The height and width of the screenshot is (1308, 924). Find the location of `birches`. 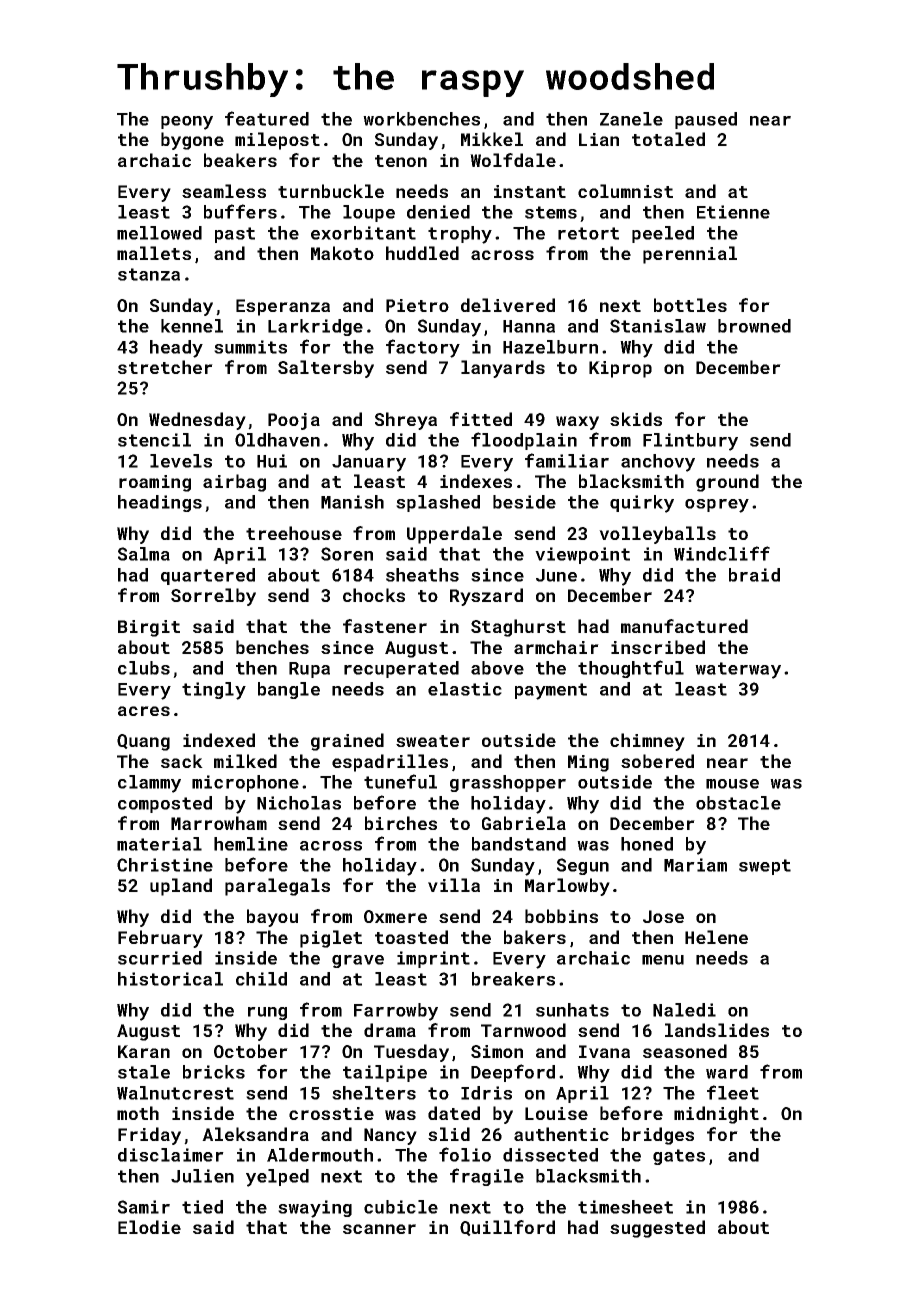

birches is located at coordinates (401, 823).
